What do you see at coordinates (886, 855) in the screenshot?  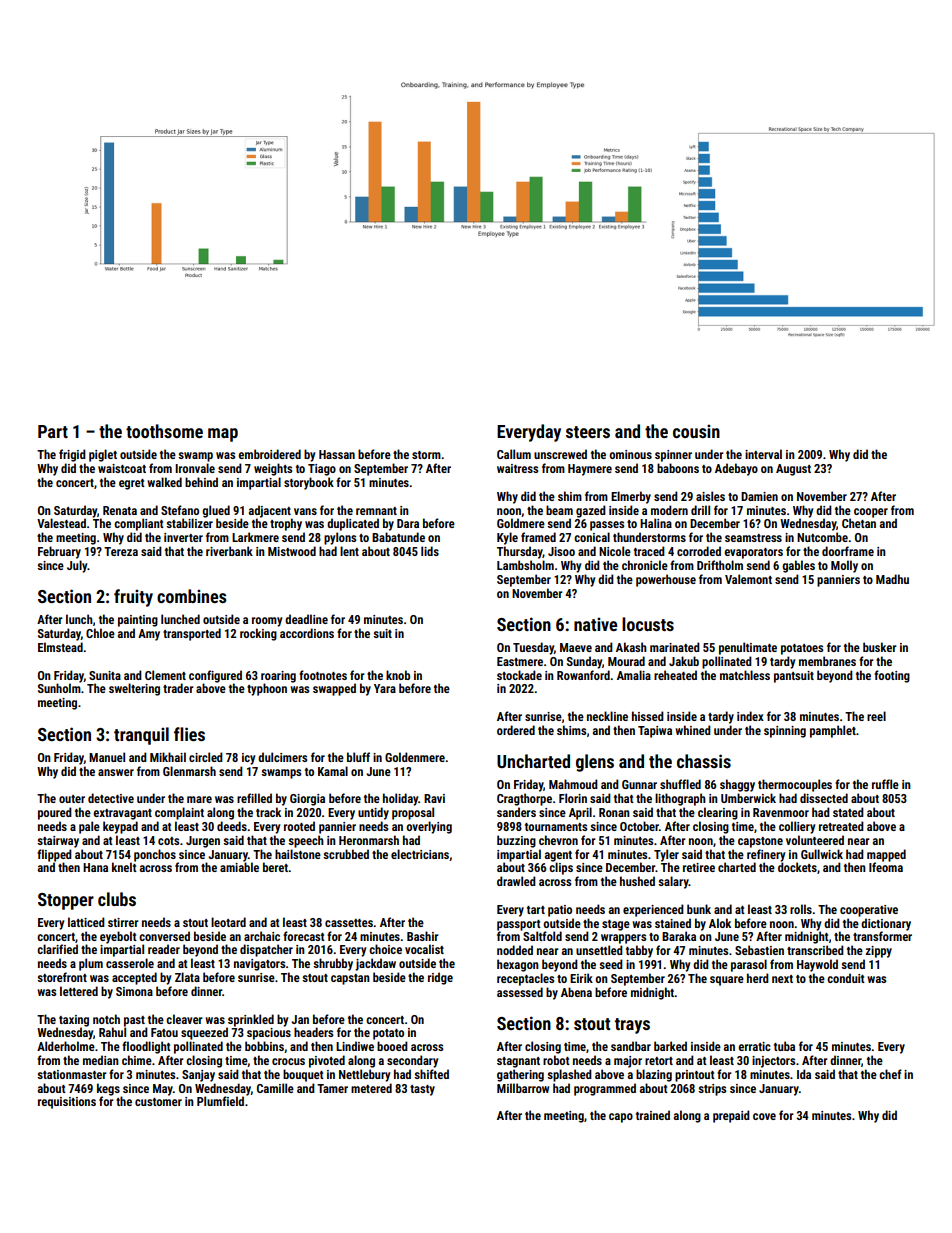 I see `mapped` at bounding box center [886, 855].
